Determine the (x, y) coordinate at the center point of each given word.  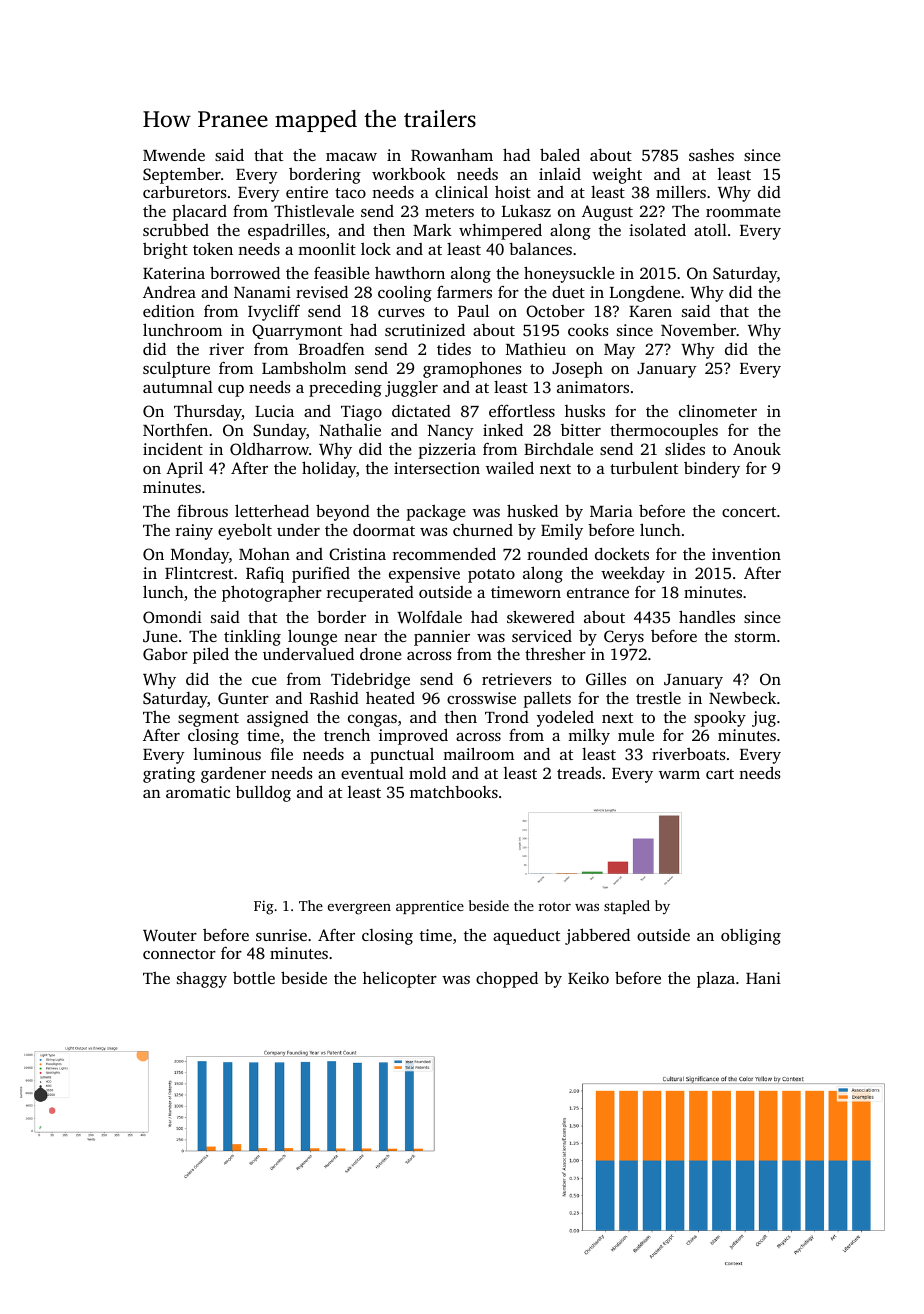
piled (211, 655)
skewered (541, 616)
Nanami (262, 292)
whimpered (500, 231)
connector (179, 954)
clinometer (718, 411)
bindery (712, 470)
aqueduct (526, 936)
